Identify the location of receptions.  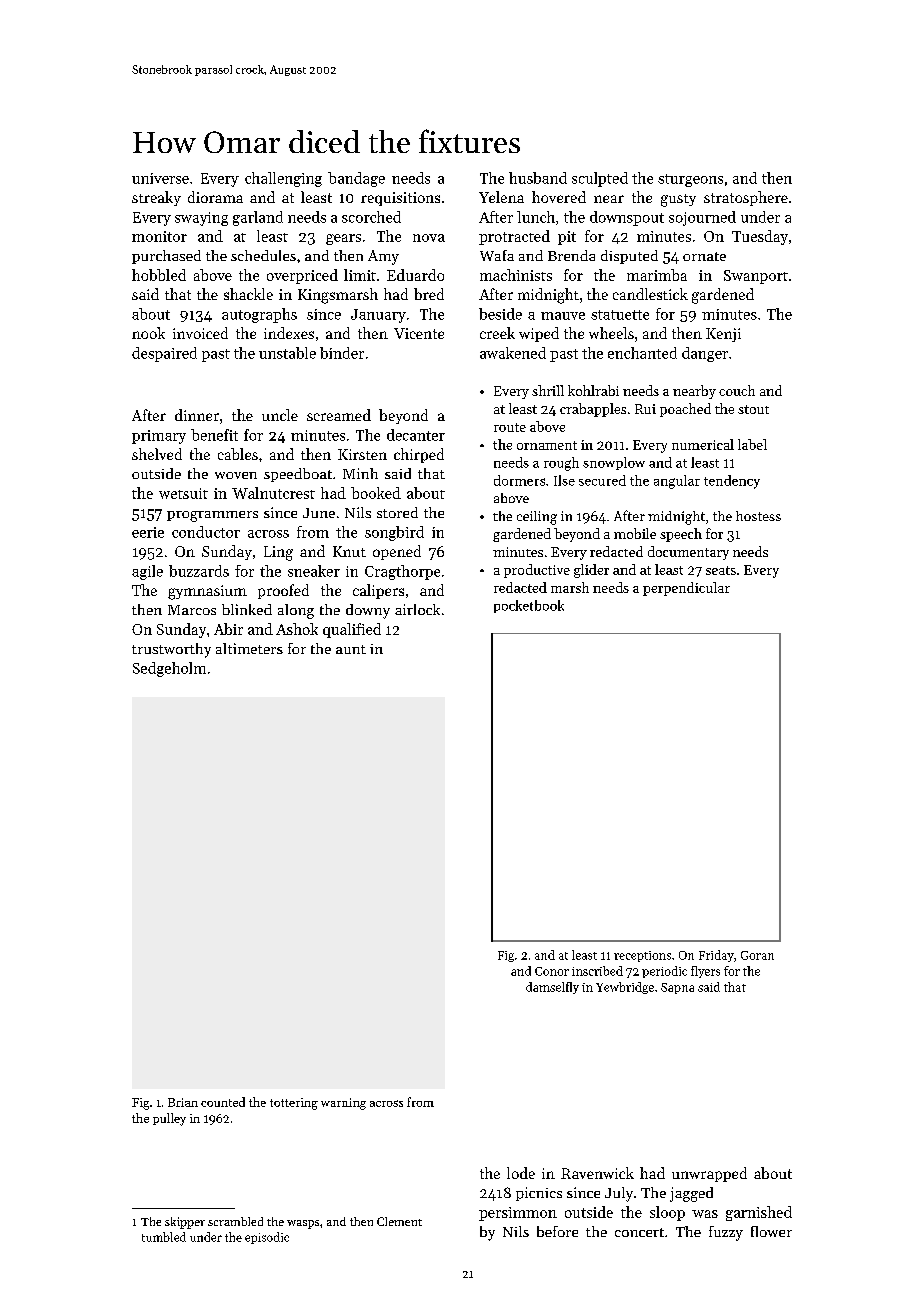
(642, 956).
